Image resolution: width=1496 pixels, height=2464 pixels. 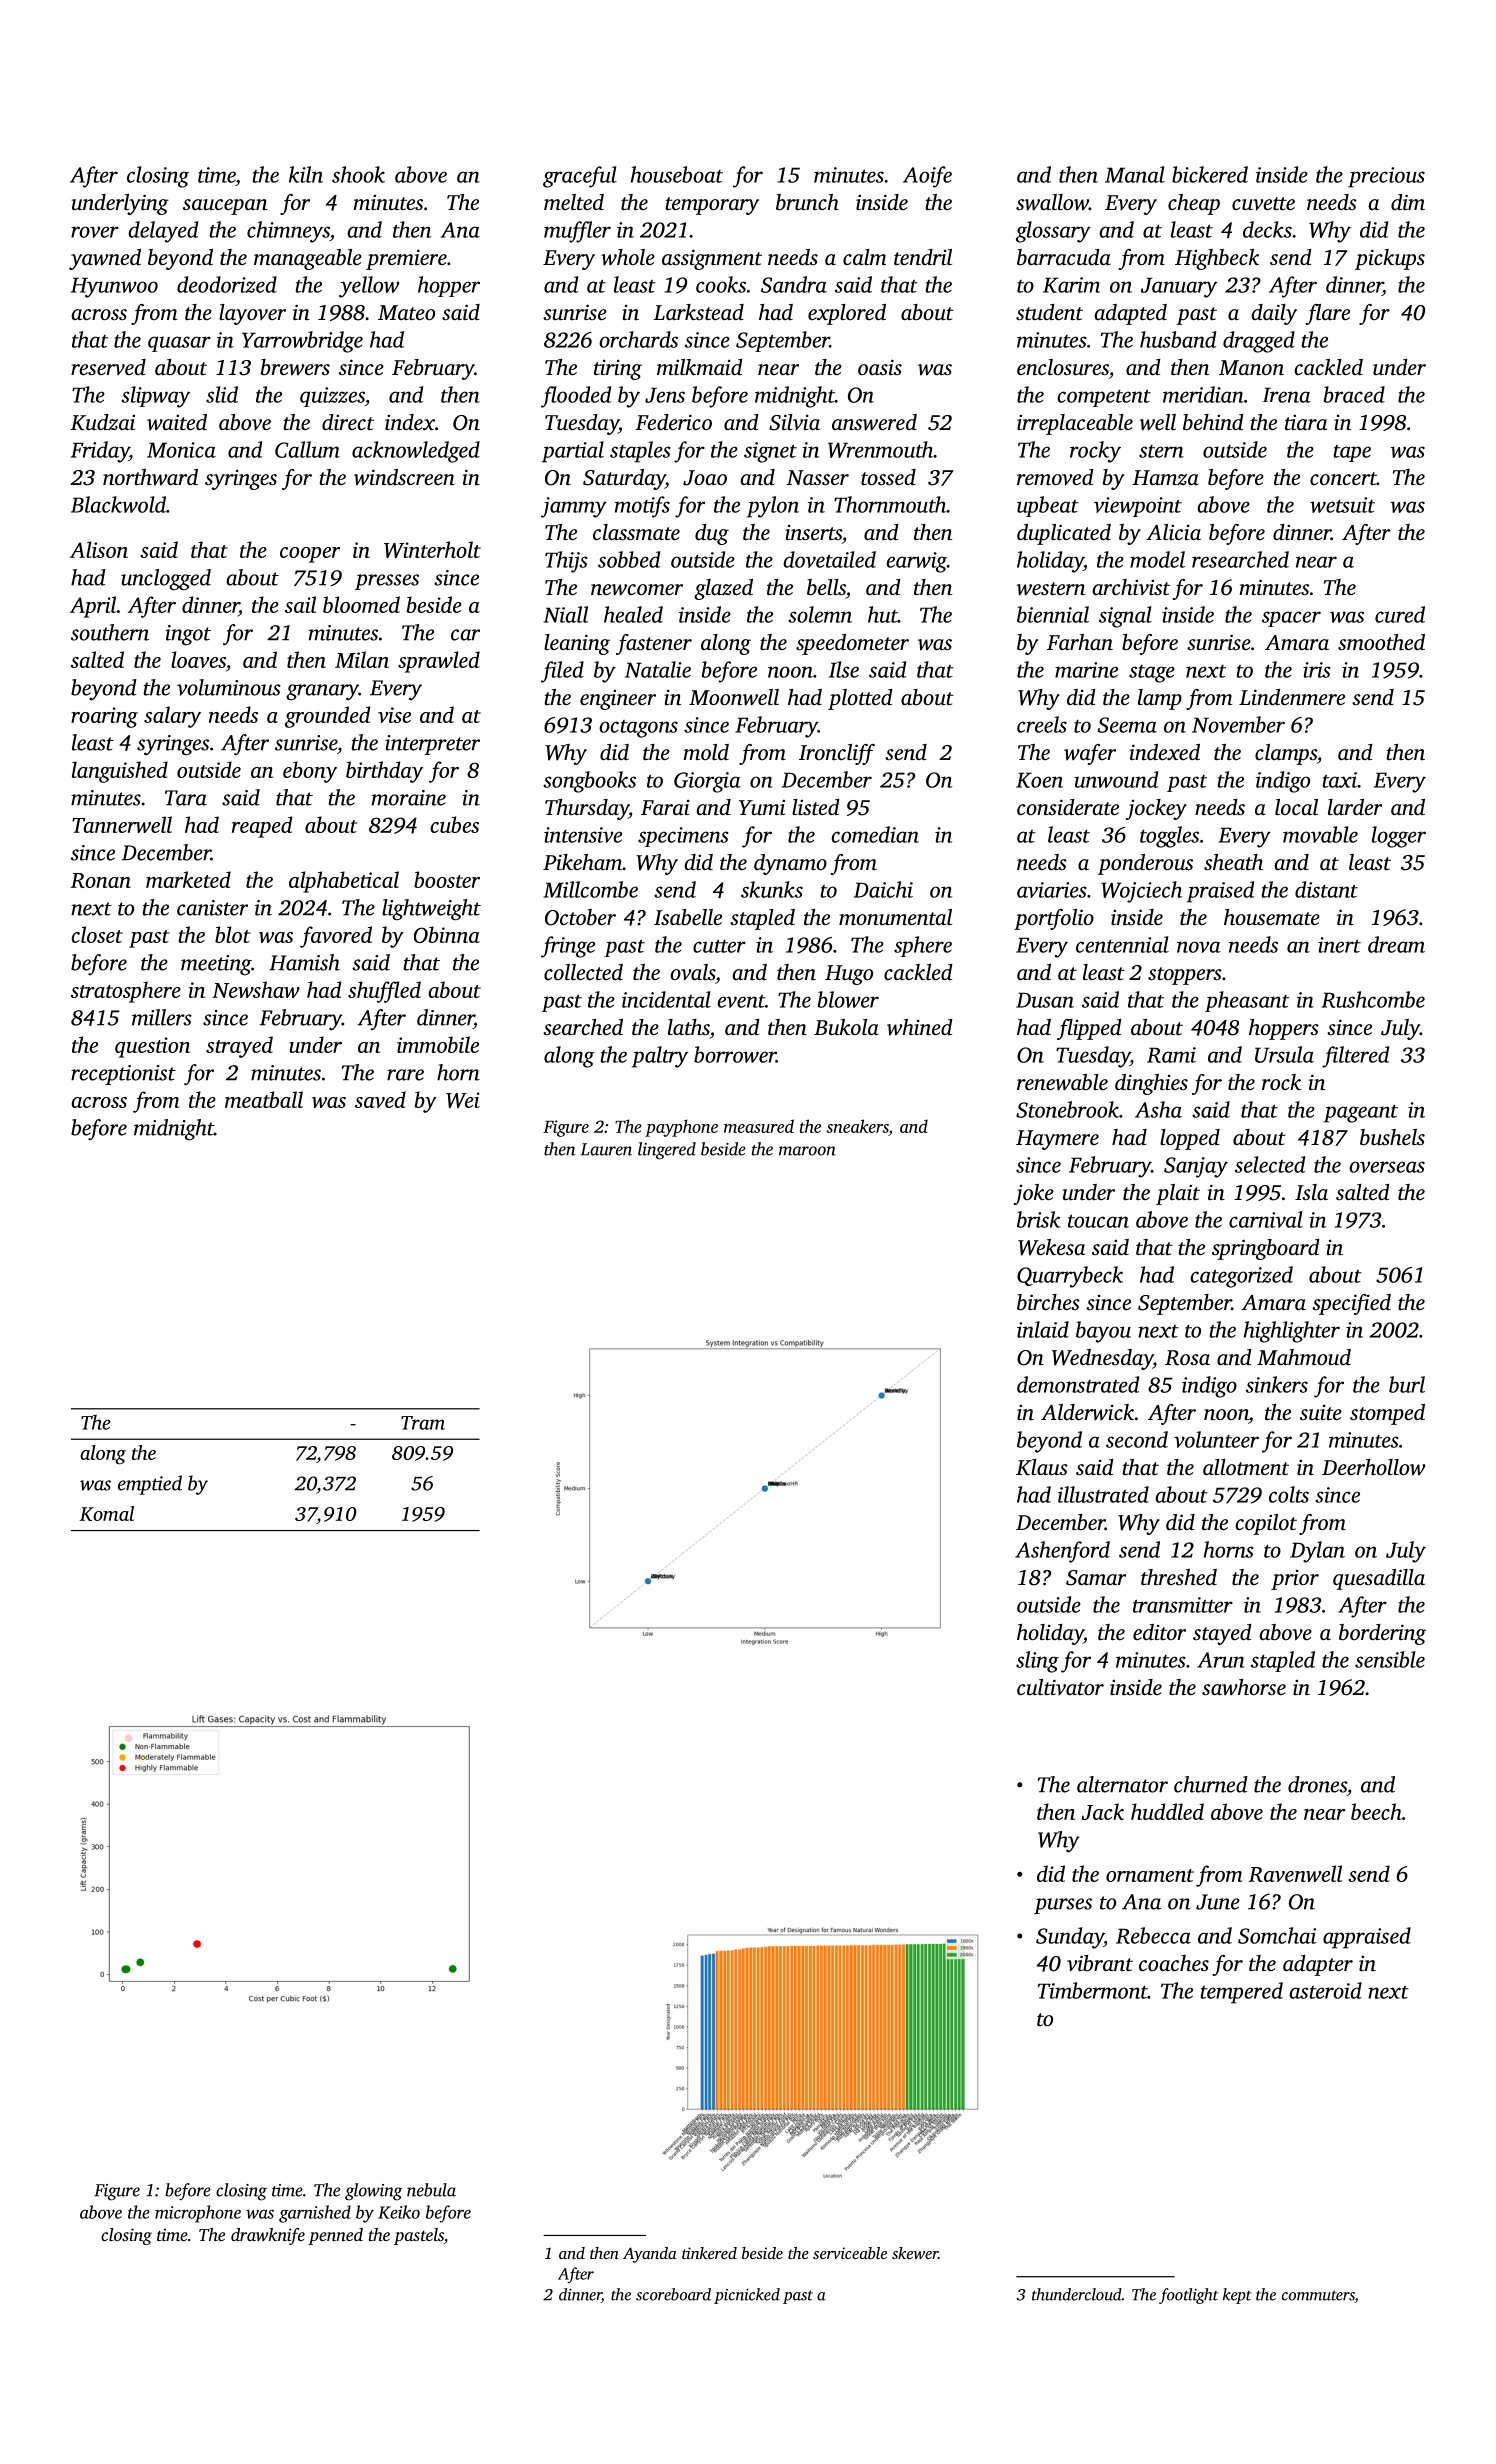 What do you see at coordinates (1060, 1687) in the page?
I see `cultivator` at bounding box center [1060, 1687].
